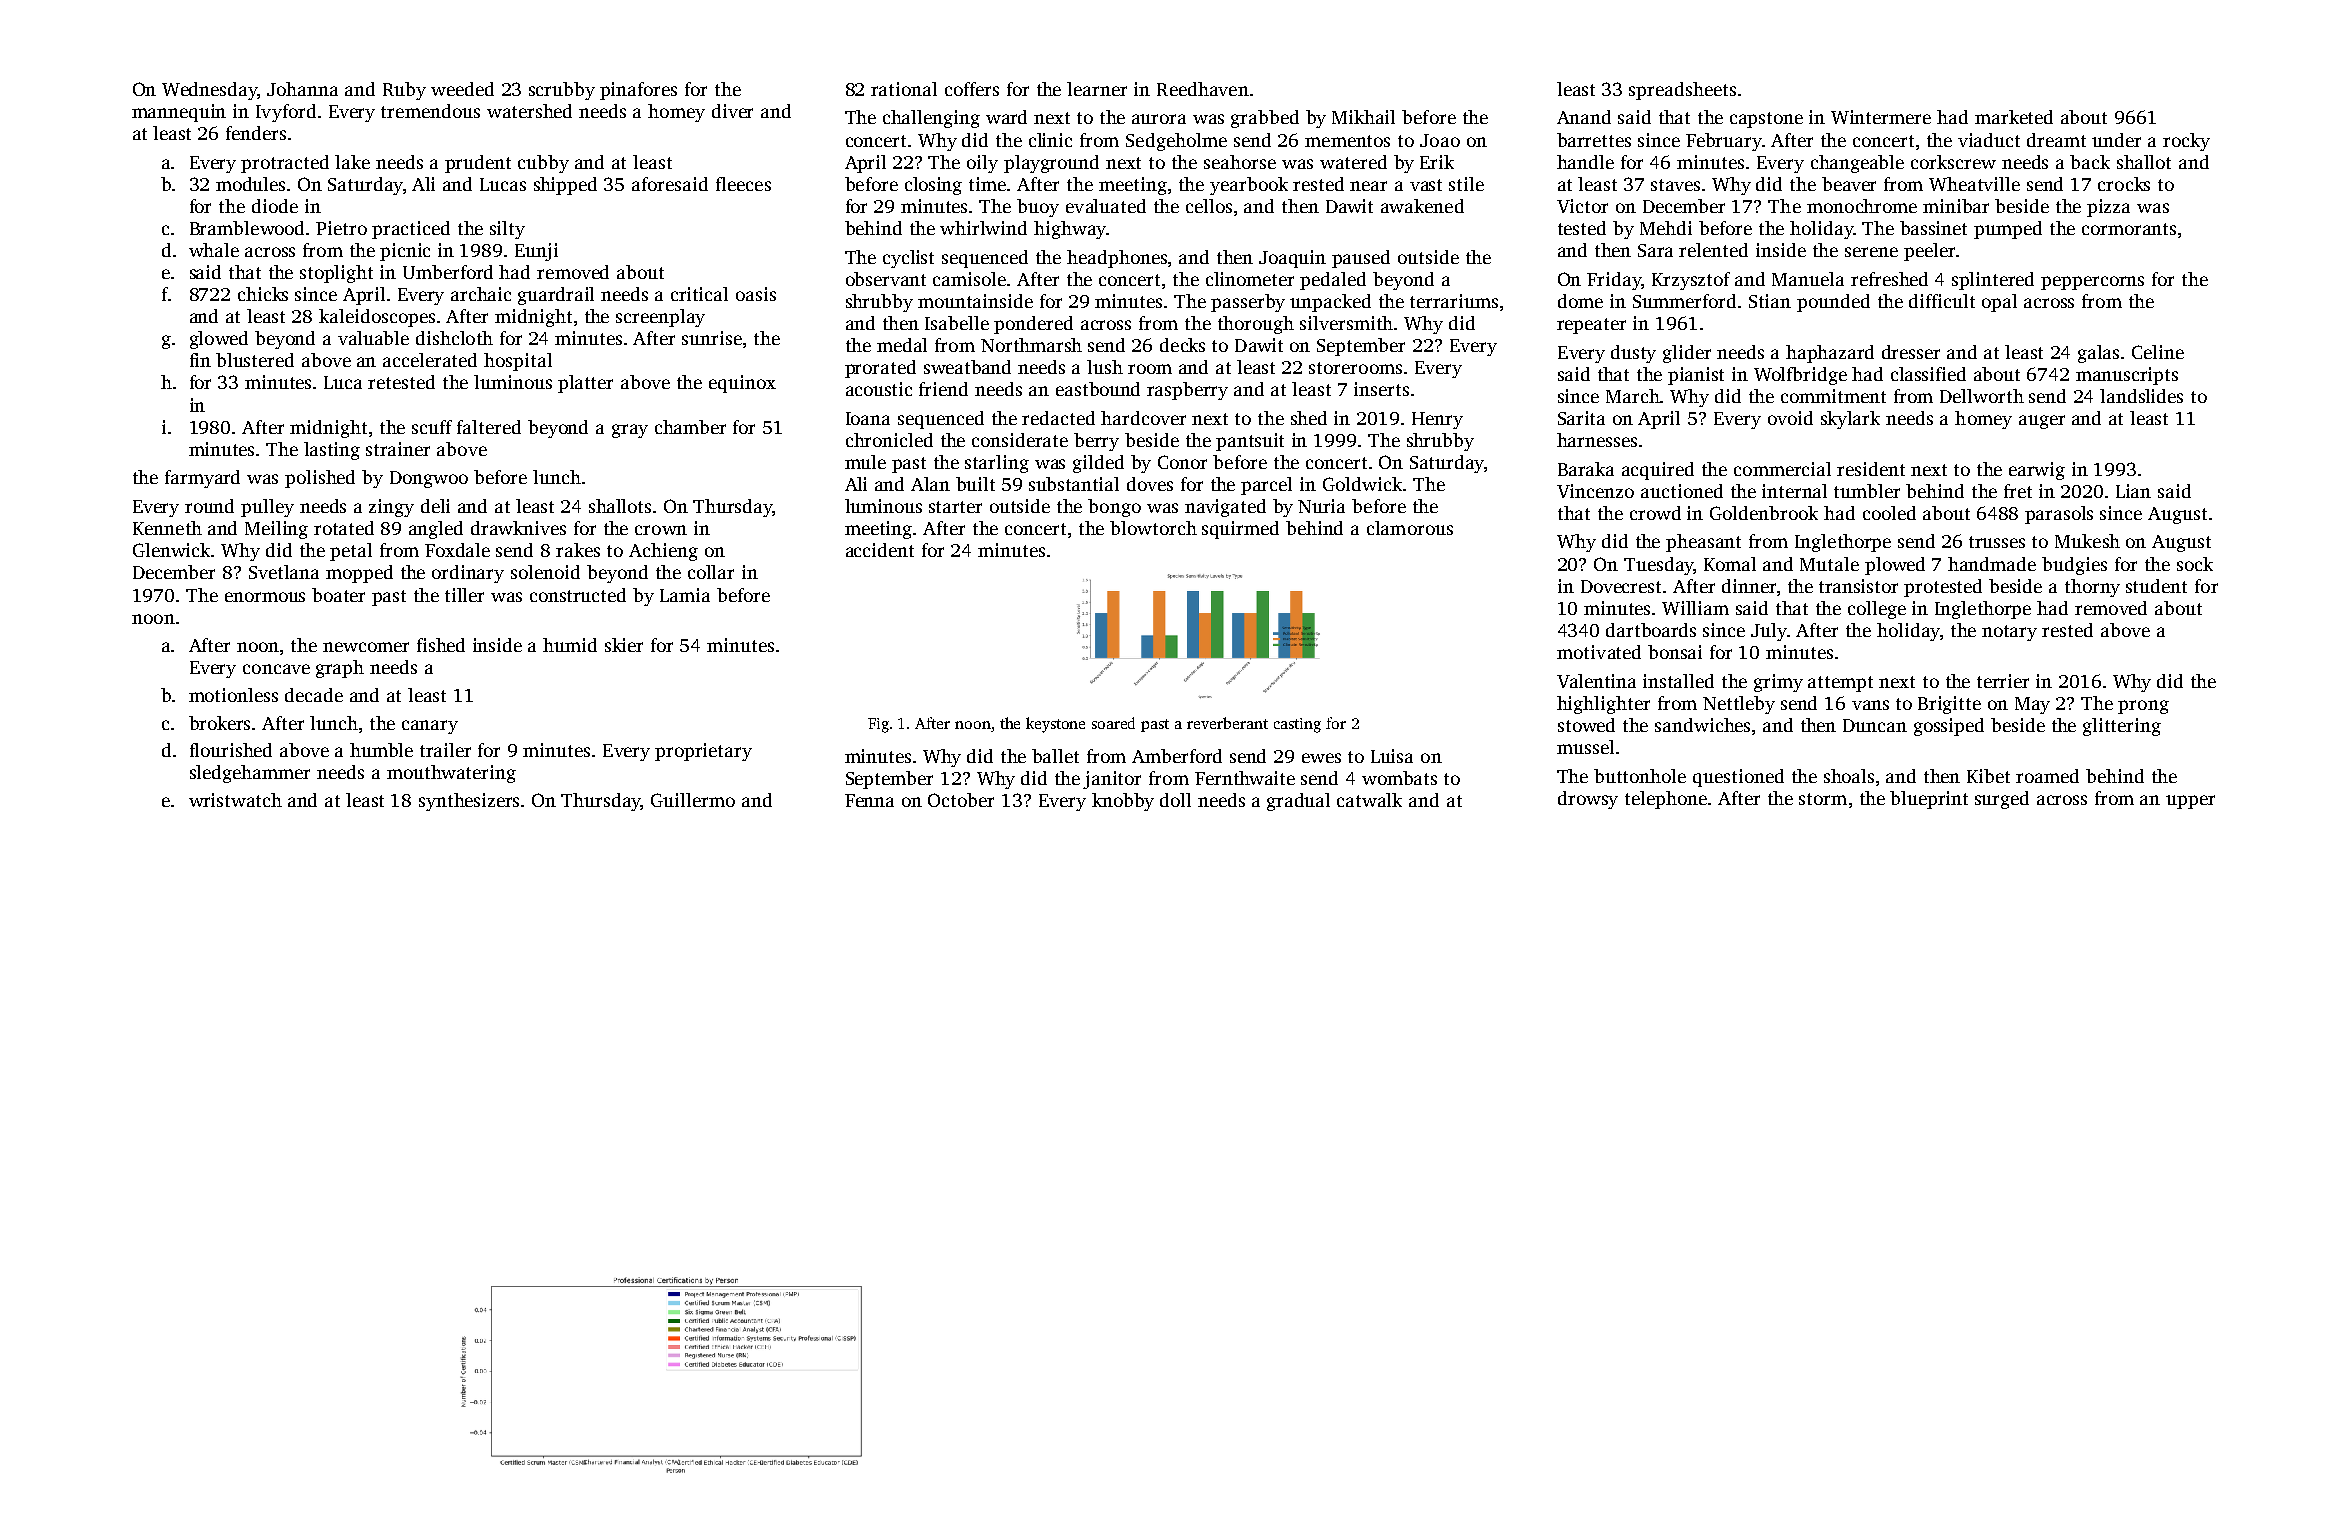 The width and height of the image is (2350, 1521). What do you see at coordinates (904, 89) in the image?
I see `rational` at bounding box center [904, 89].
